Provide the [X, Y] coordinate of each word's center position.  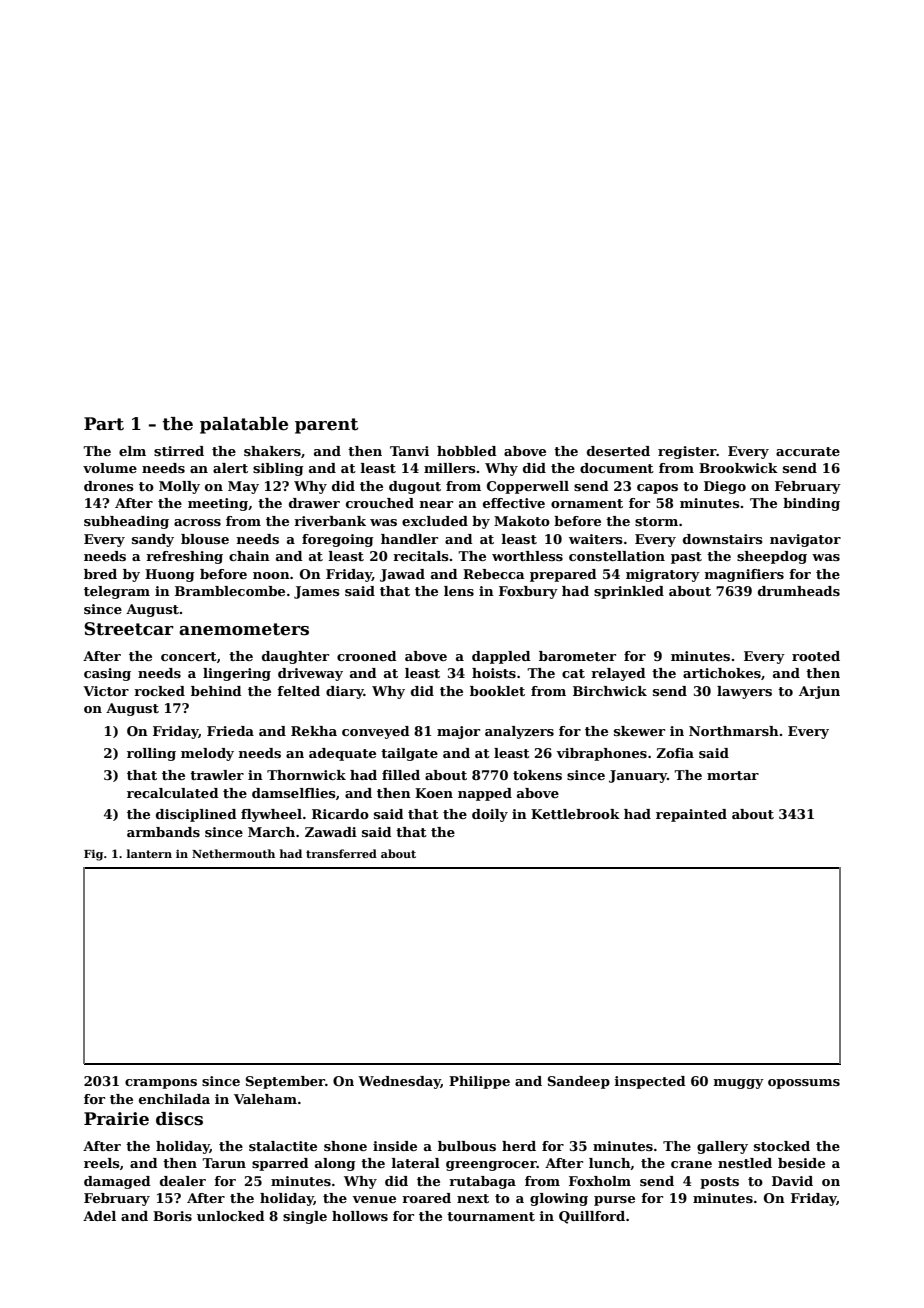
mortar [733, 775]
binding [811, 504]
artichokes [722, 673]
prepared [563, 575]
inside [395, 1146]
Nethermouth [233, 853]
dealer [183, 1181]
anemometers [244, 629]
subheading [126, 522]
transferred [341, 853]
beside [801, 1163]
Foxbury [528, 592]
